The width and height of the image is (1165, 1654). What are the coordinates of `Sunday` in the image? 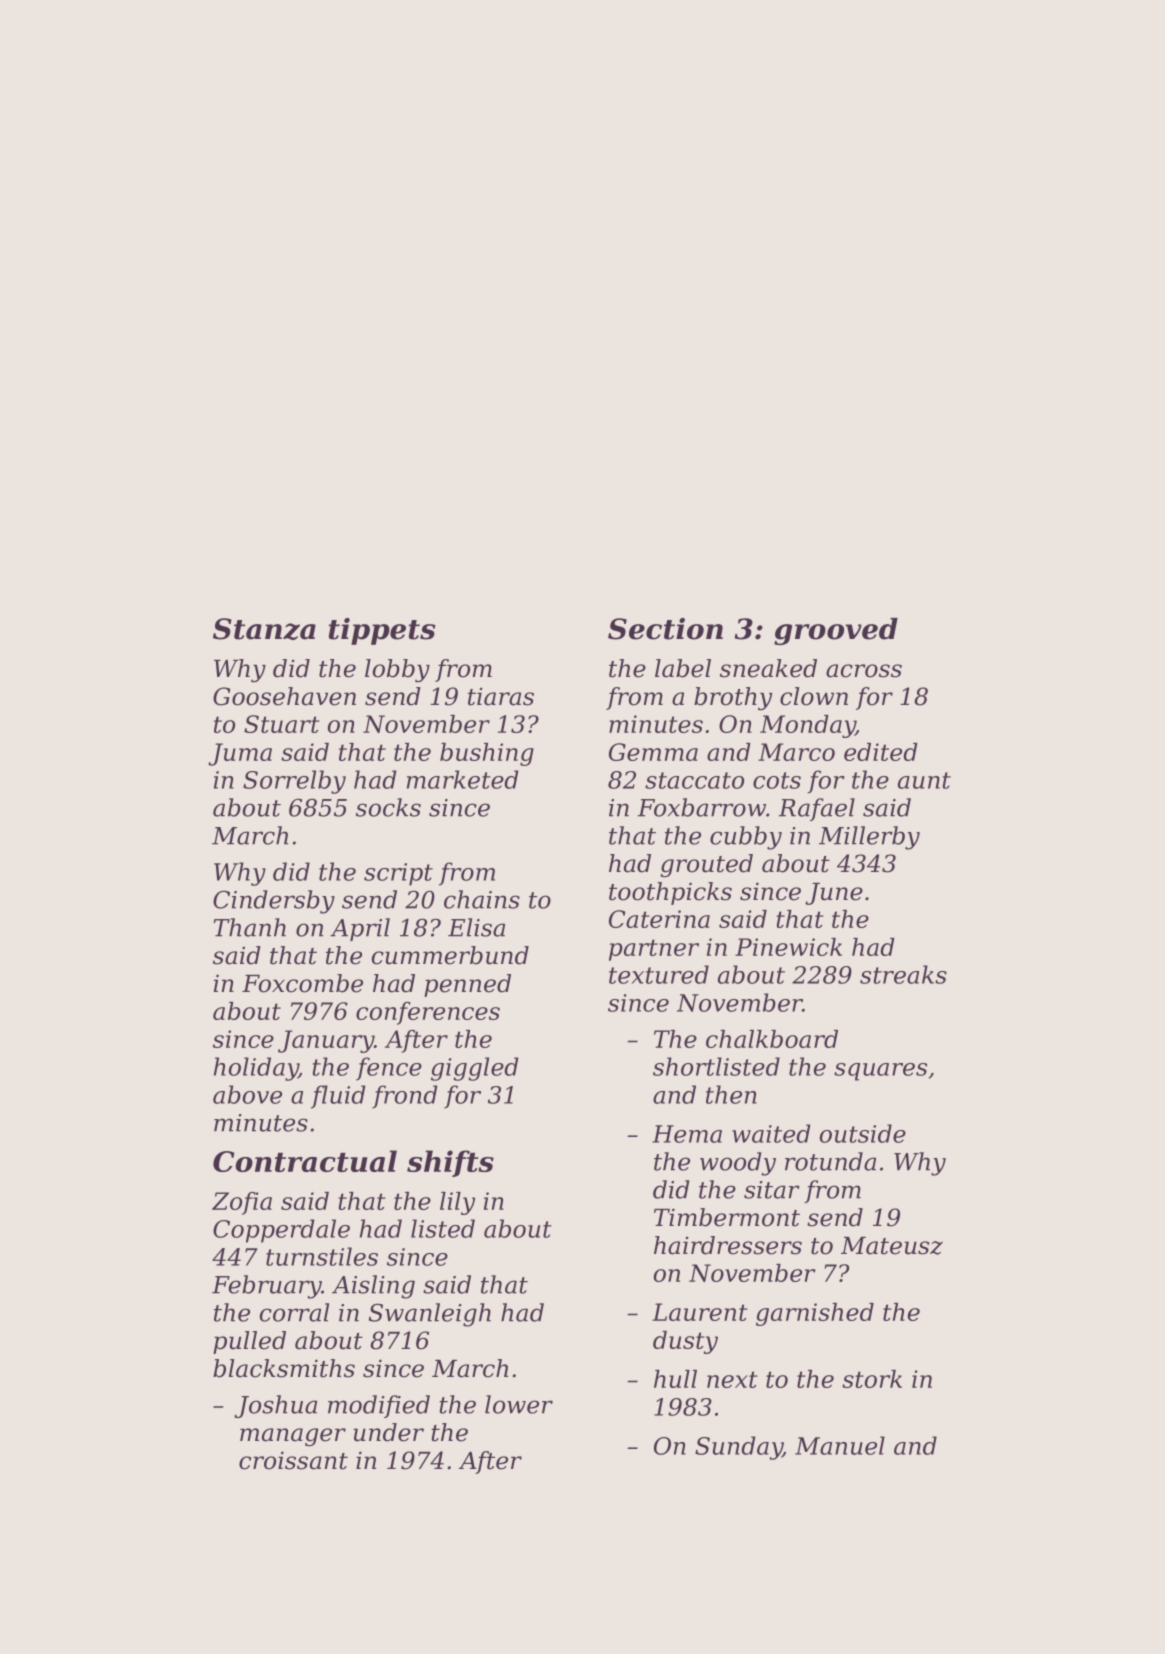 It's located at (739, 1448).
